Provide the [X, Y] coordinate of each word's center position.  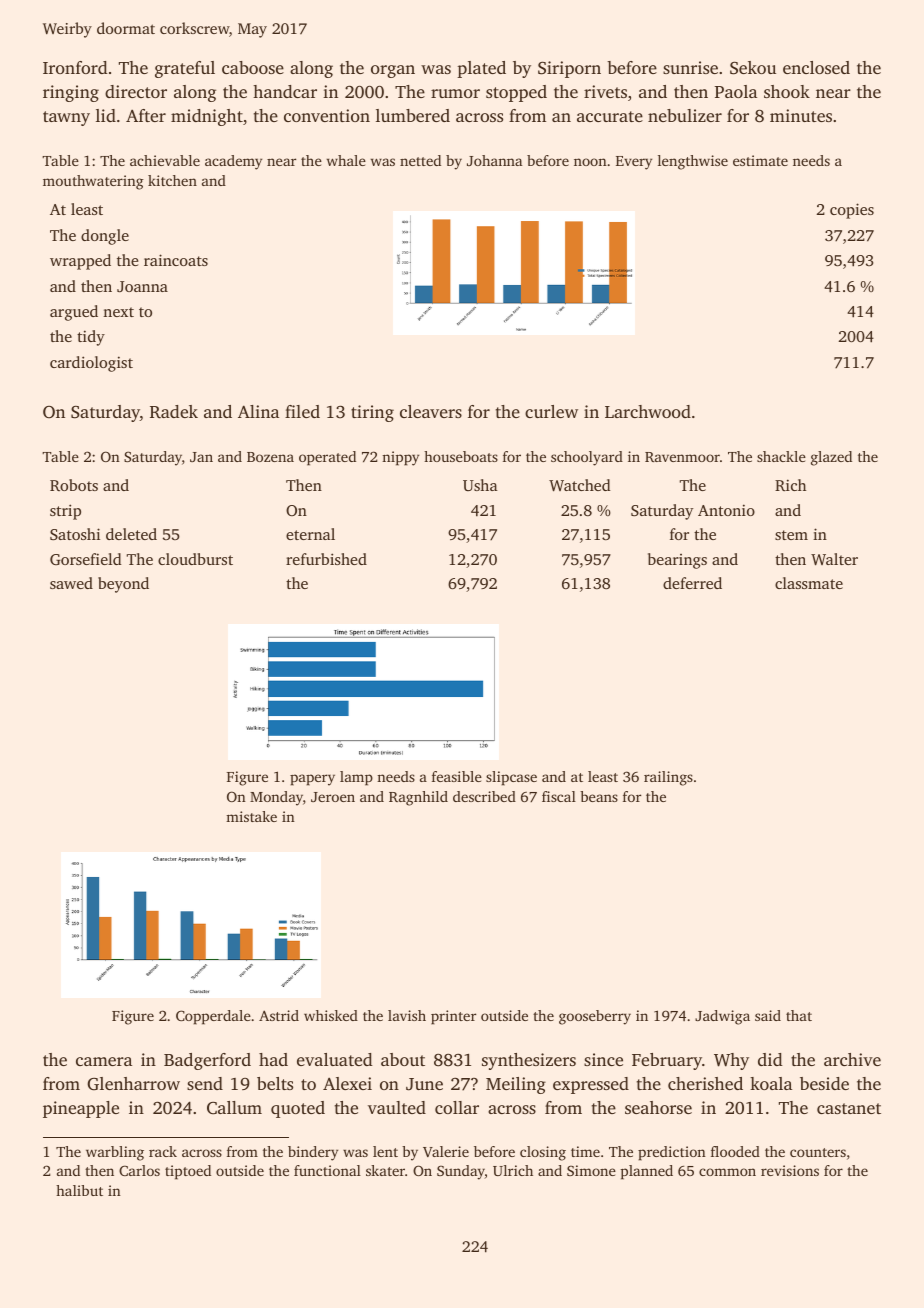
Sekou [753, 68]
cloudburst [195, 559]
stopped [516, 93]
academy [233, 162]
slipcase [511, 778]
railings [668, 778]
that [799, 1015]
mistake [251, 816]
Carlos [139, 1170]
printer [453, 1017]
